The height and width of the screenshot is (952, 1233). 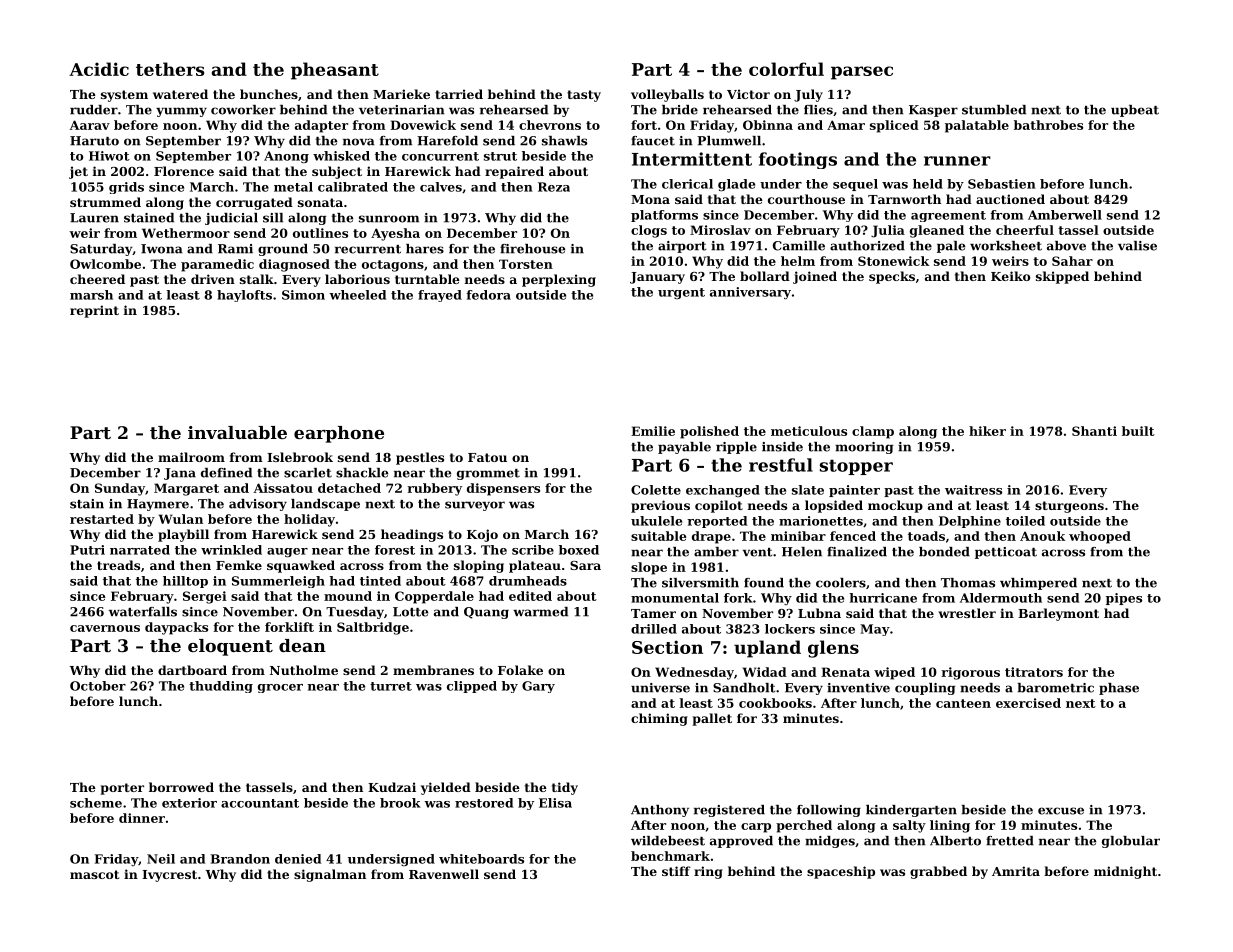 What do you see at coordinates (1011, 276) in the screenshot?
I see `Keiko` at bounding box center [1011, 276].
